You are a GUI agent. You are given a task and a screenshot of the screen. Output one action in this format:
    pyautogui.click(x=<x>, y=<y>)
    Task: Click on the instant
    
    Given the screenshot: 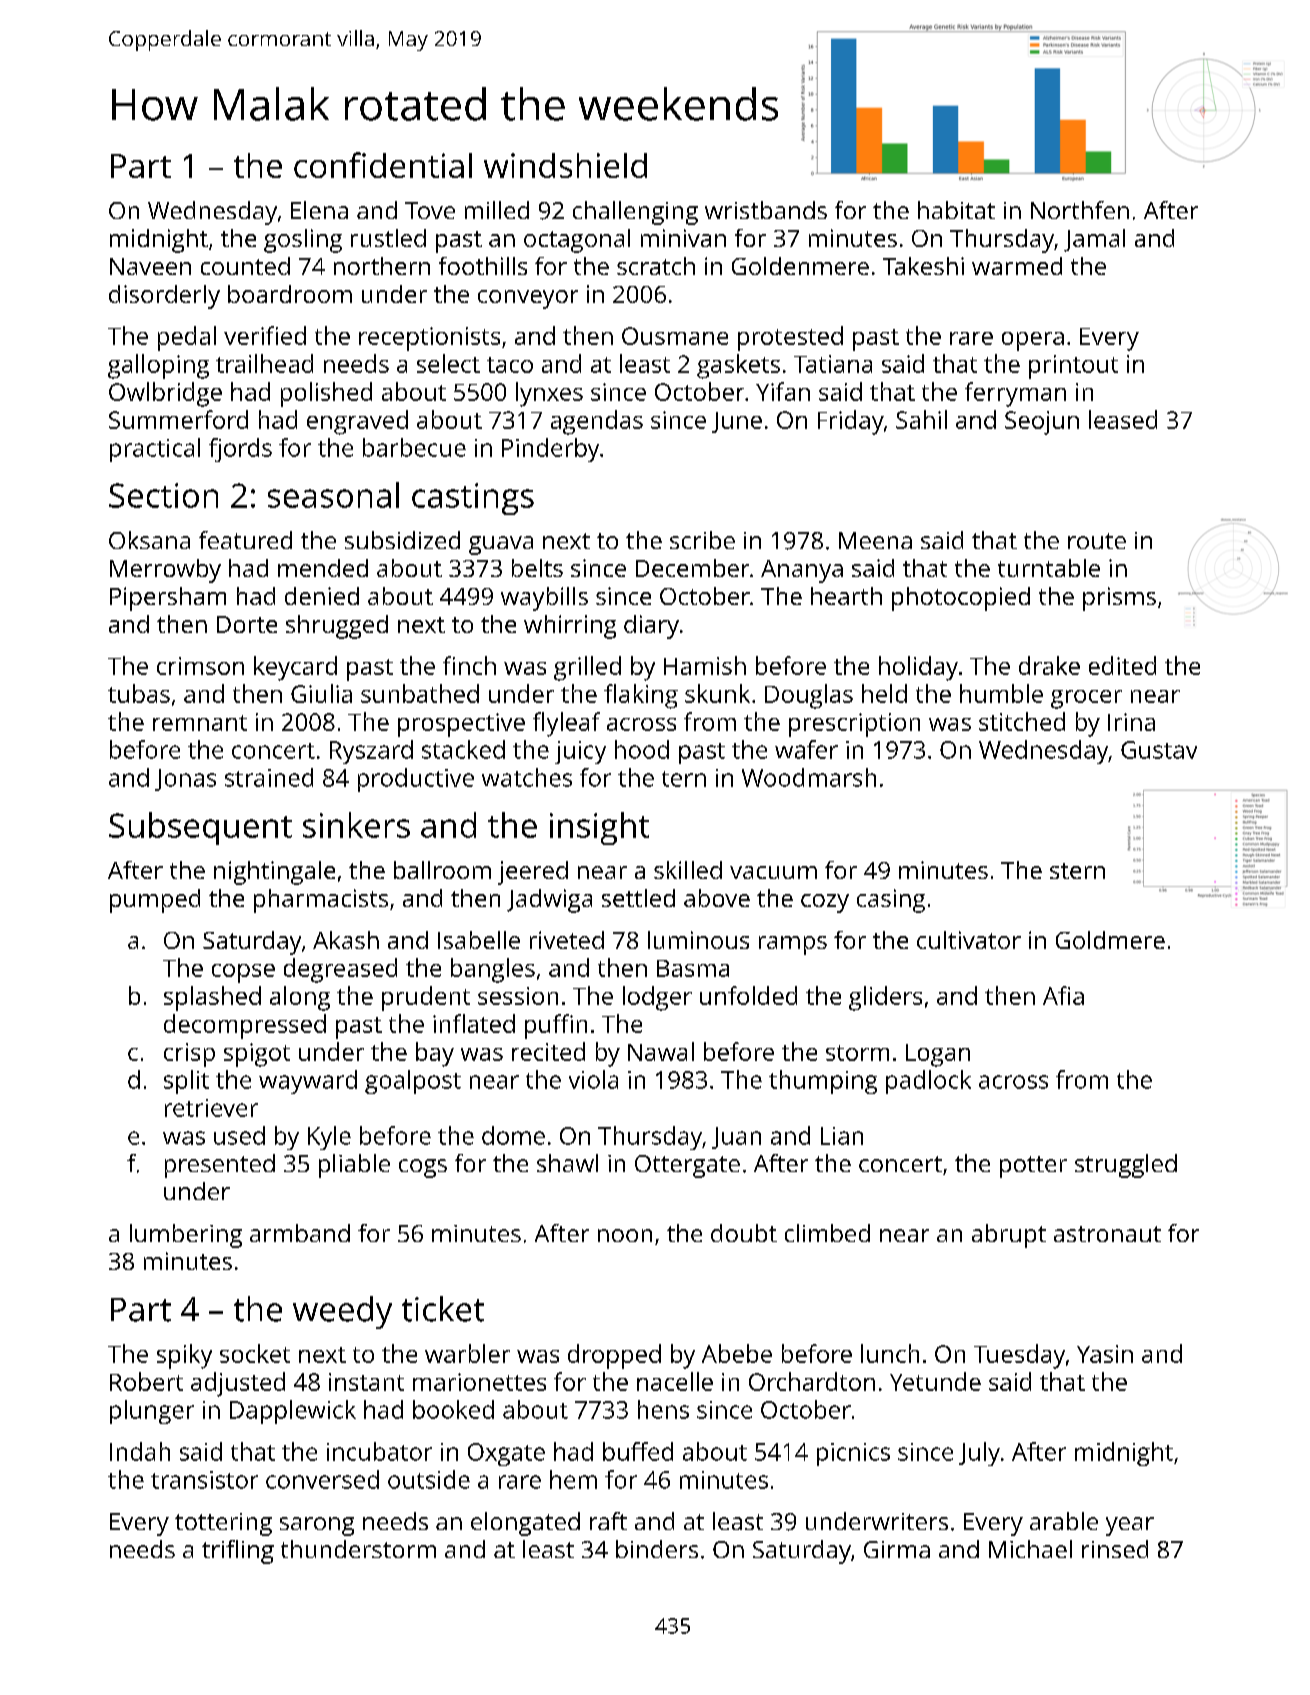 What is the action you would take?
    pyautogui.click(x=366, y=1382)
